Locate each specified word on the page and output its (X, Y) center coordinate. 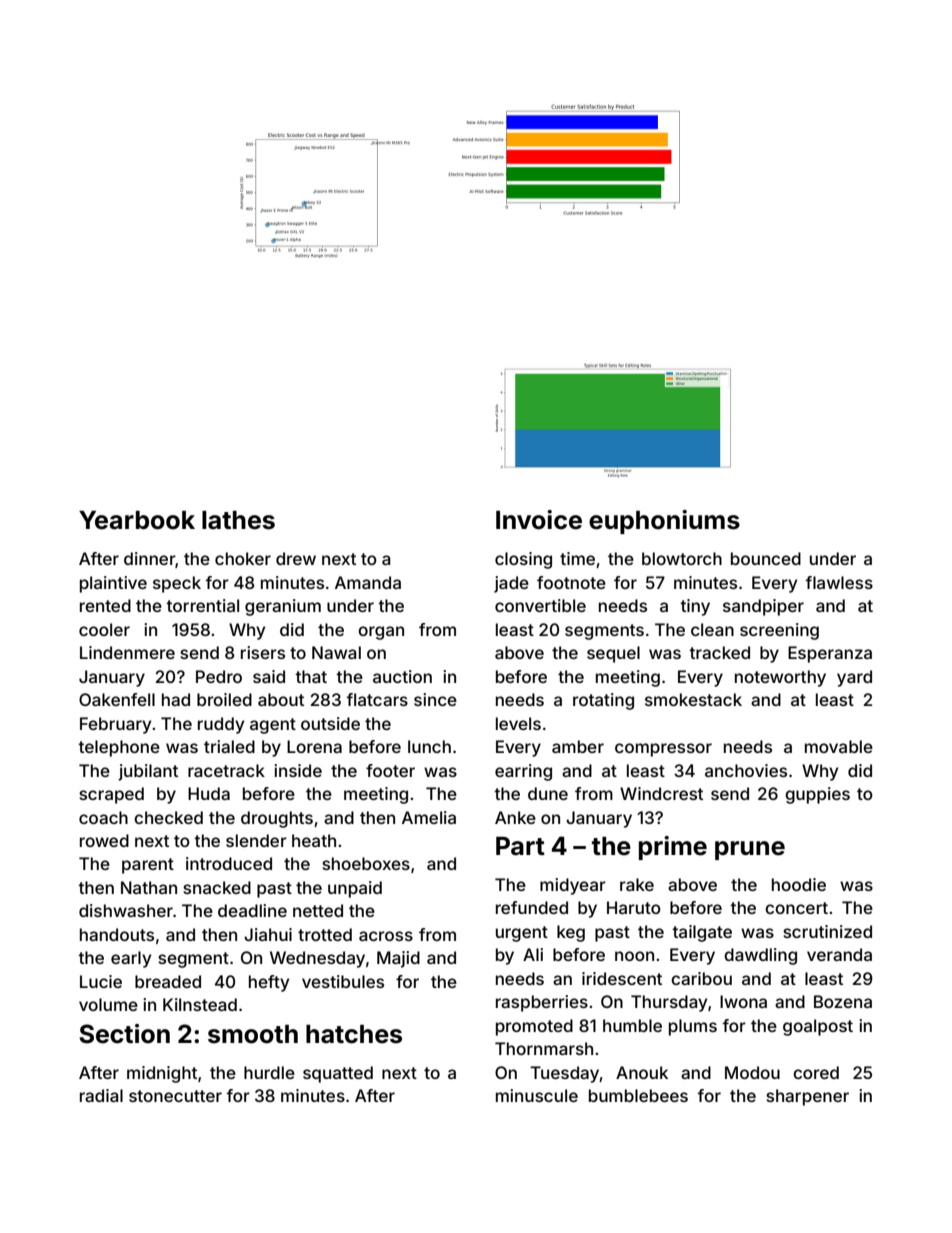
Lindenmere (127, 652)
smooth (253, 1034)
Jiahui (268, 934)
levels (518, 723)
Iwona (743, 1001)
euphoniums (664, 522)
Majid (398, 959)
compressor (663, 750)
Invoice (539, 520)
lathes (238, 520)
